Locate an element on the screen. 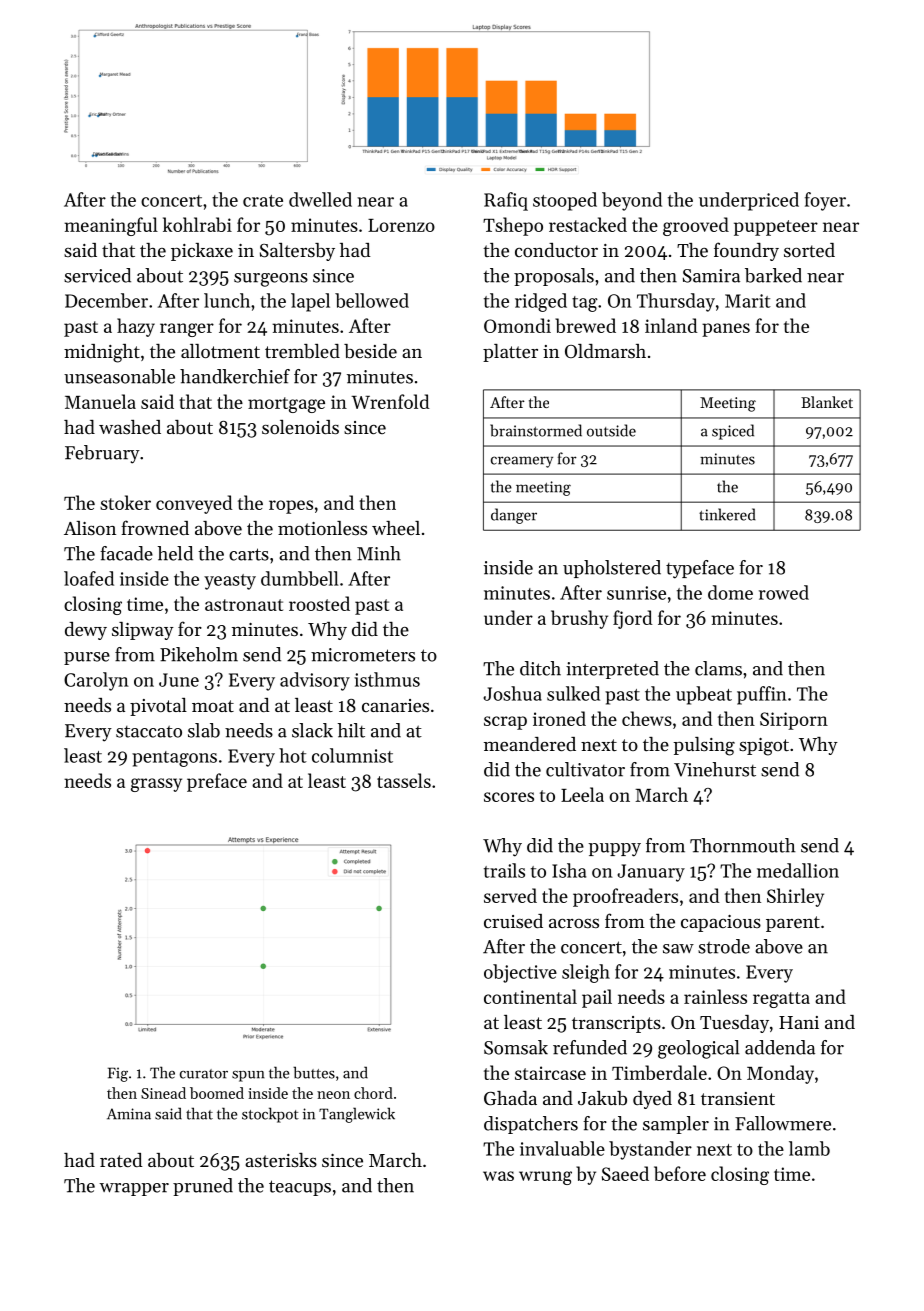 The width and height of the screenshot is (924, 1311). kohlrabi is located at coordinates (197, 224).
